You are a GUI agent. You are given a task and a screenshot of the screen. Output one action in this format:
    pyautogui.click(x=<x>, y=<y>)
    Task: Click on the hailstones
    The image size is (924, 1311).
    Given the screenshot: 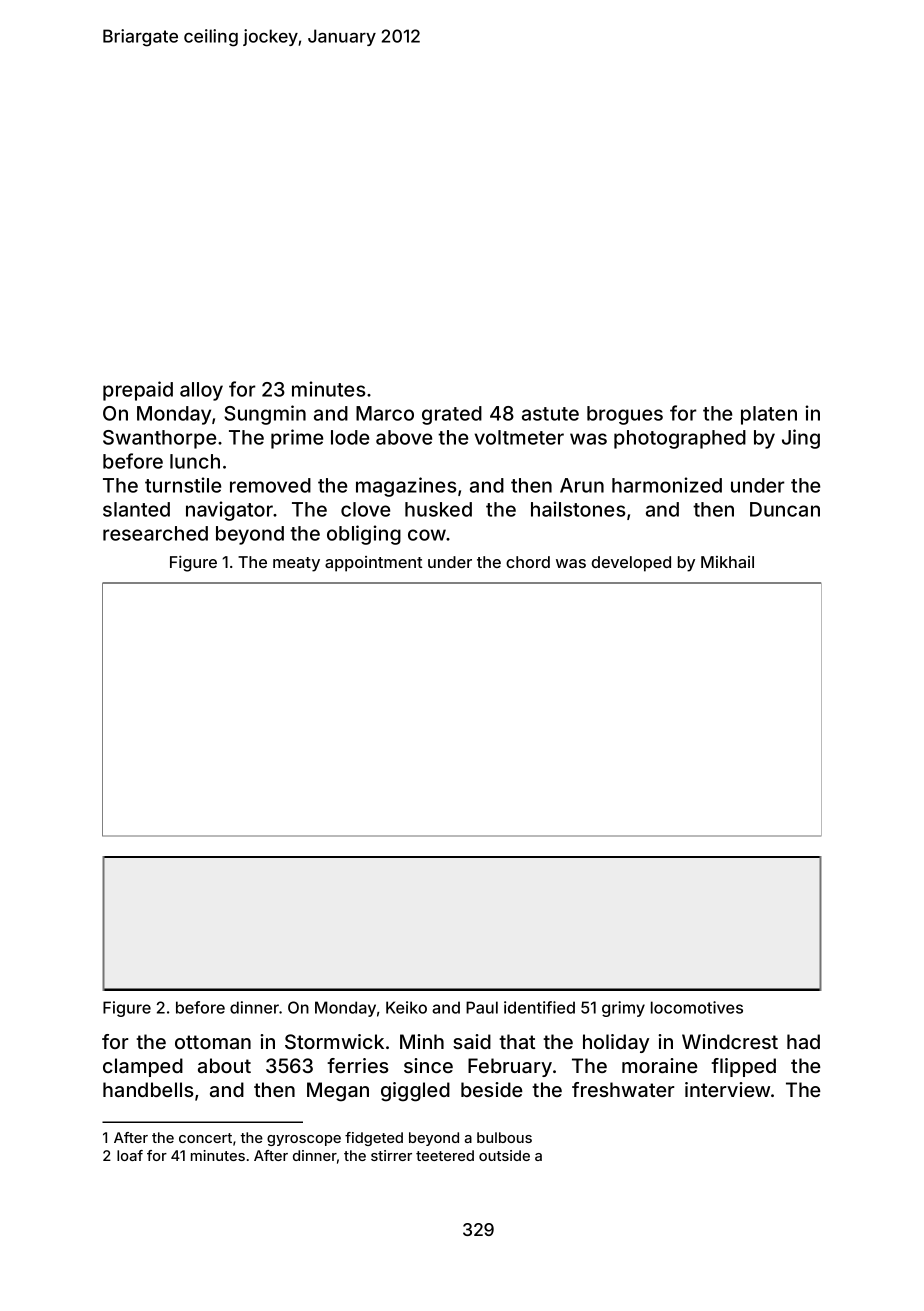 What is the action you would take?
    pyautogui.click(x=578, y=509)
